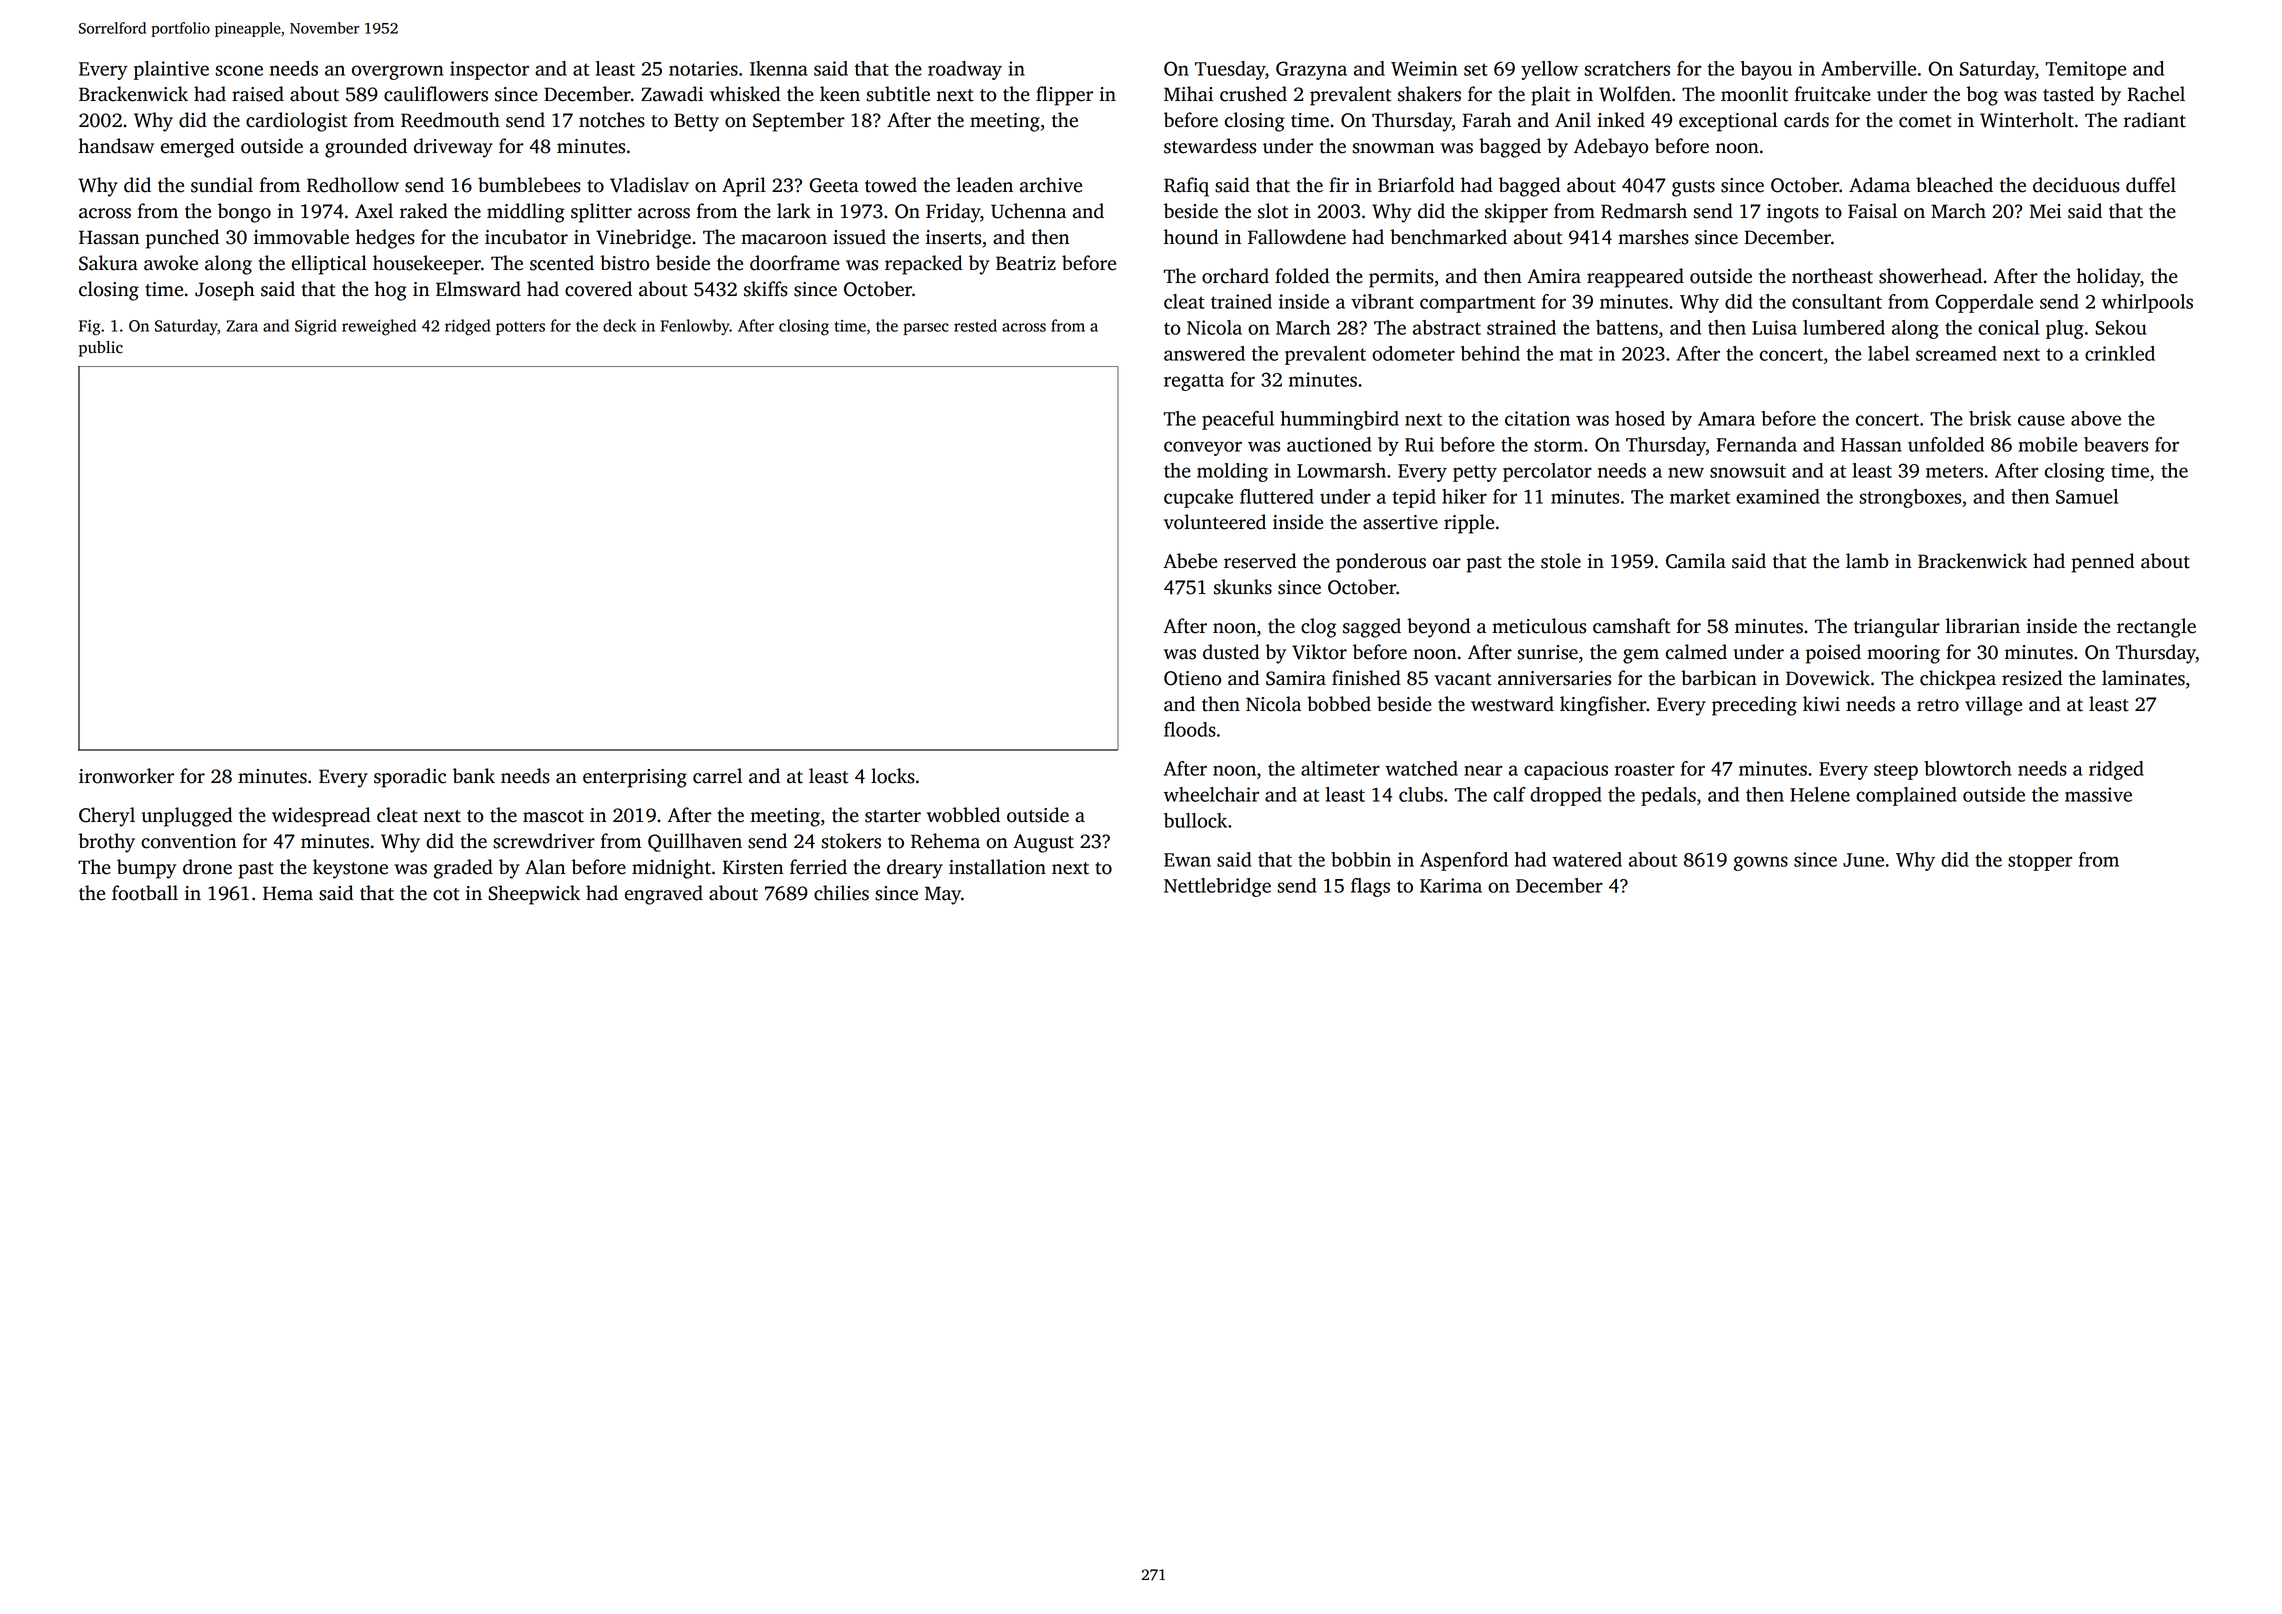 The width and height of the image is (2282, 1614). I want to click on engraved, so click(664, 895).
